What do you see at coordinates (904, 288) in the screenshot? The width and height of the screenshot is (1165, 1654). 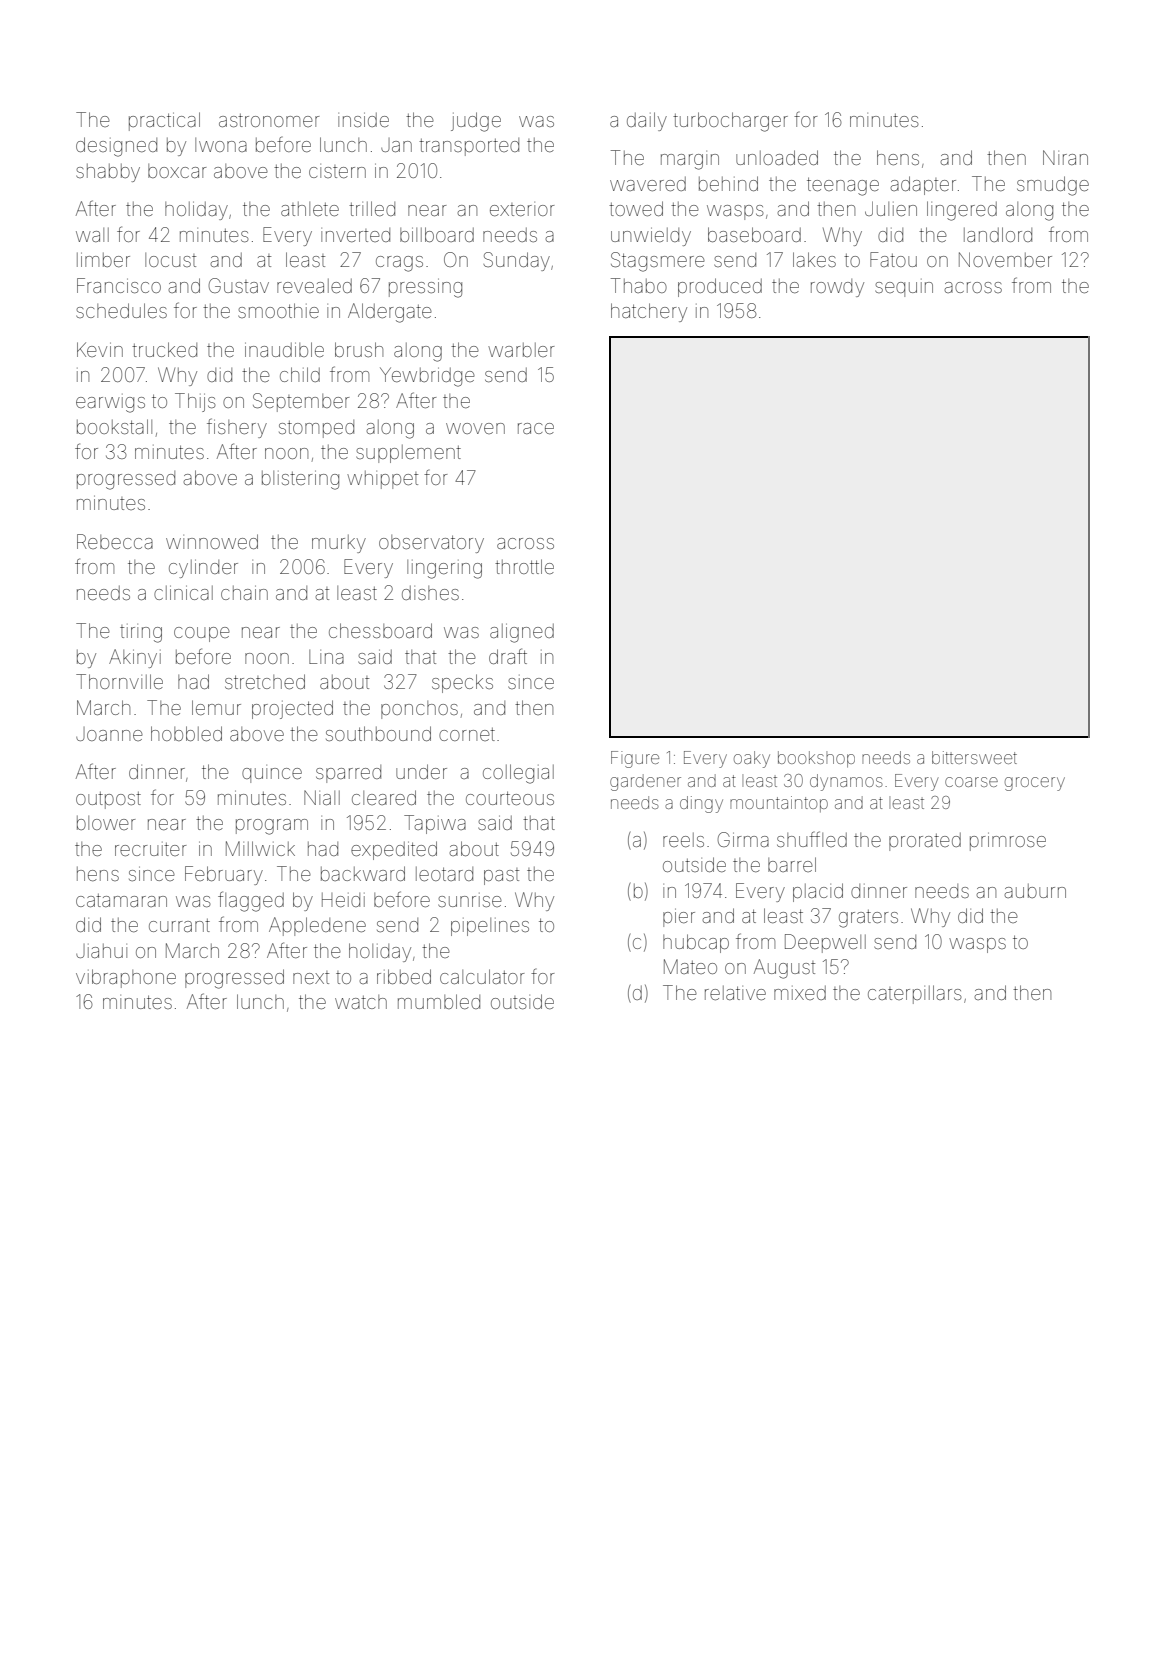 I see `sequin` at bounding box center [904, 288].
